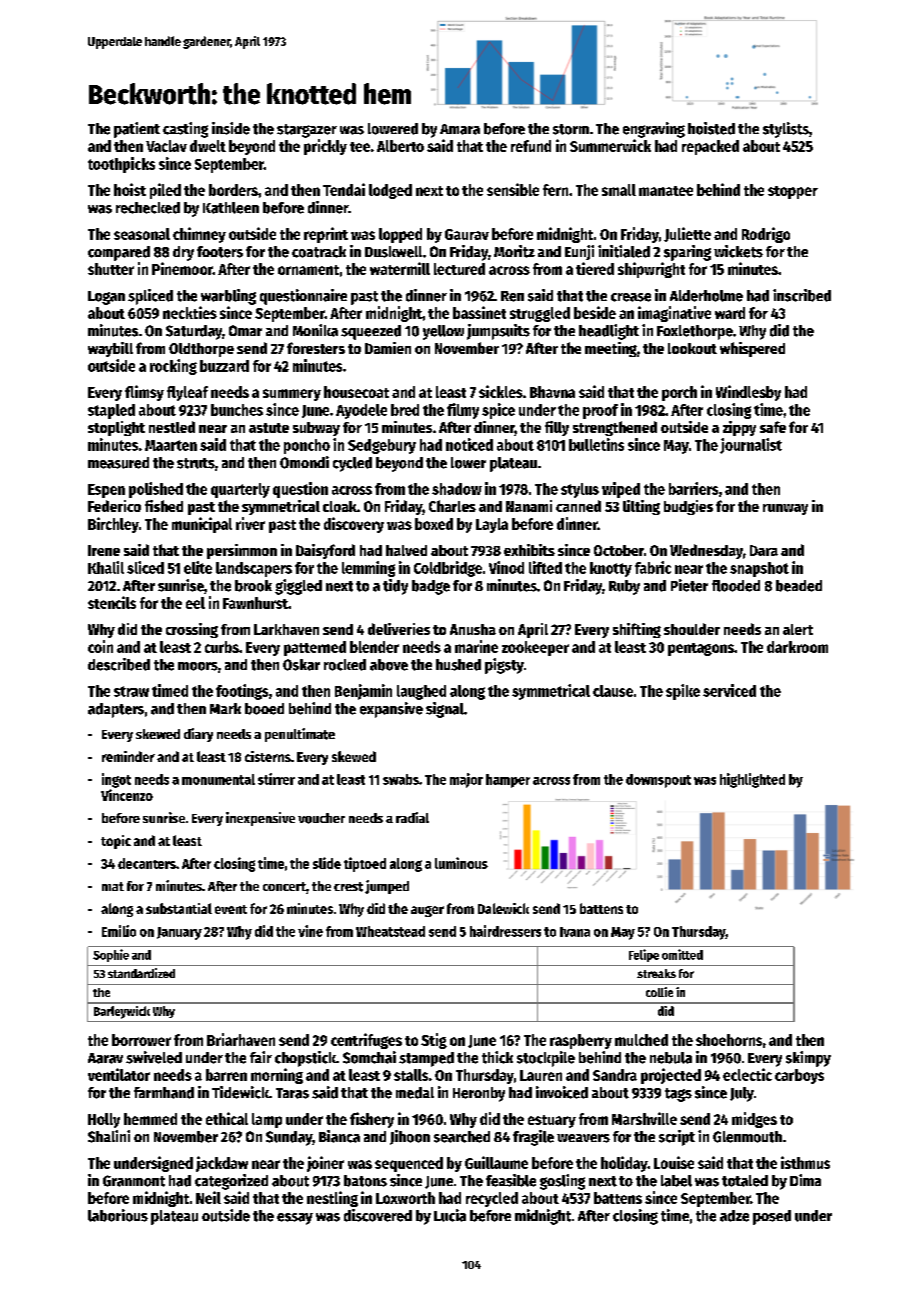  I want to click on zookeeper, so click(535, 648).
